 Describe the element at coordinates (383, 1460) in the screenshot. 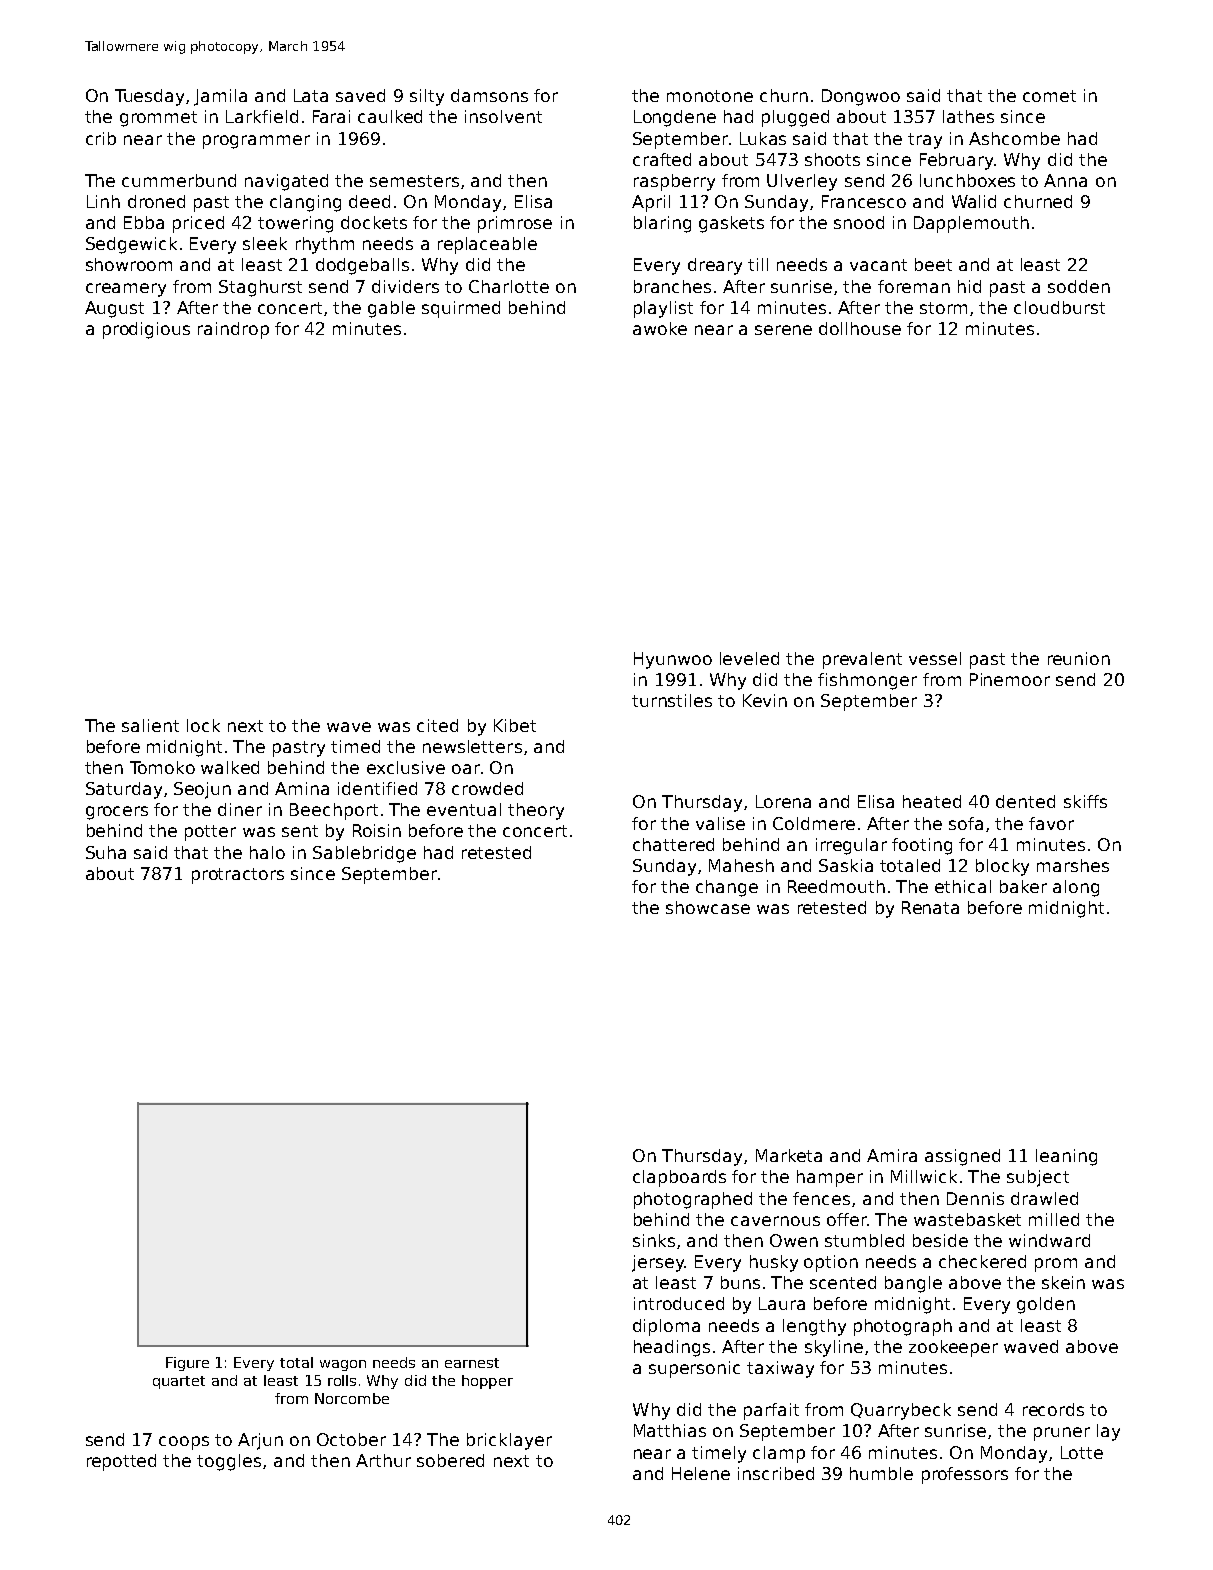

I see `Arthur` at that location.
